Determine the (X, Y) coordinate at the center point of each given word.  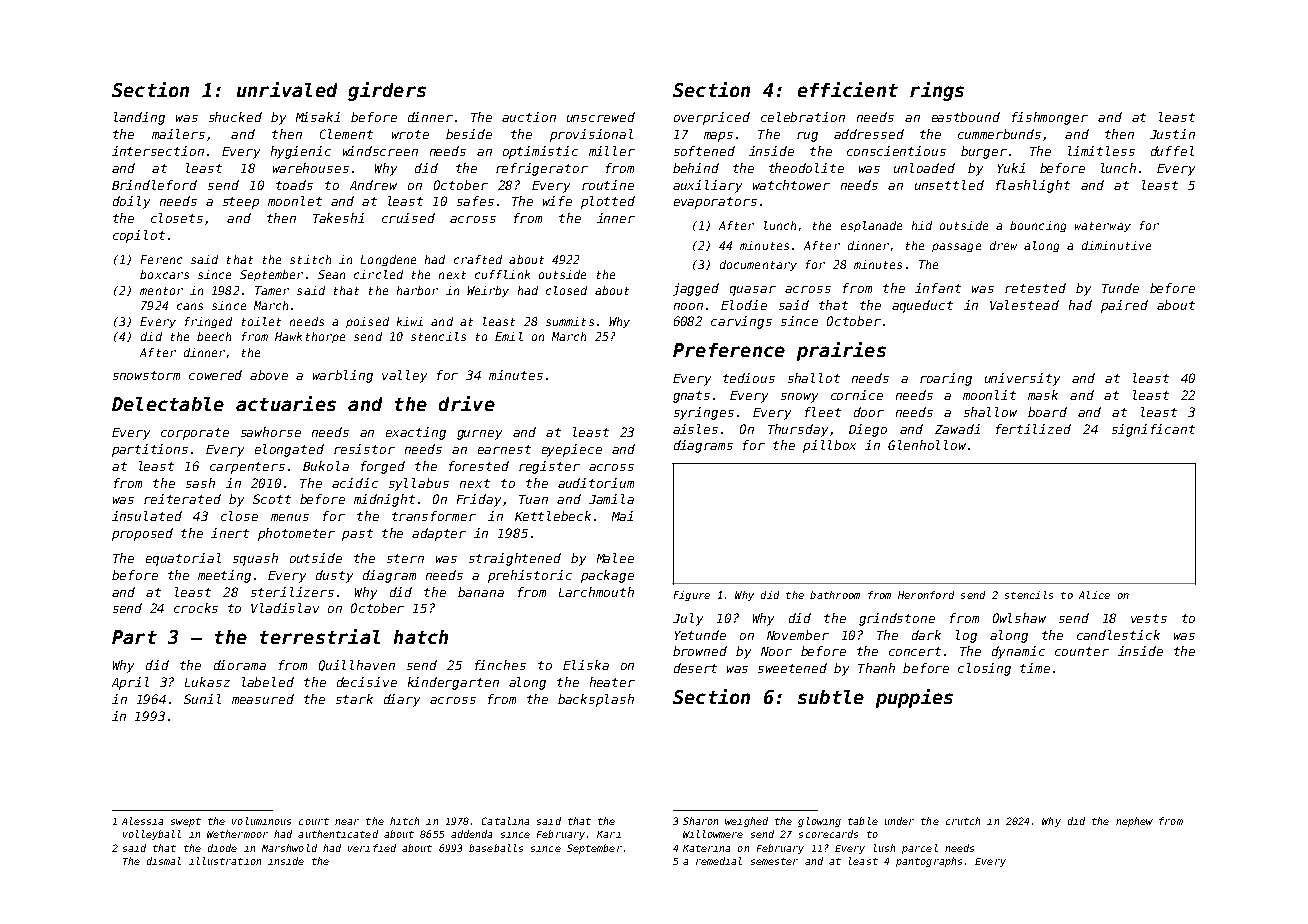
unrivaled (287, 89)
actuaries (286, 403)
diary (402, 700)
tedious (749, 378)
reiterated (182, 499)
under (899, 821)
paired (1124, 306)
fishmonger (1050, 118)
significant (1153, 430)
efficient (848, 89)
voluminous (261, 821)
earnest (504, 449)
